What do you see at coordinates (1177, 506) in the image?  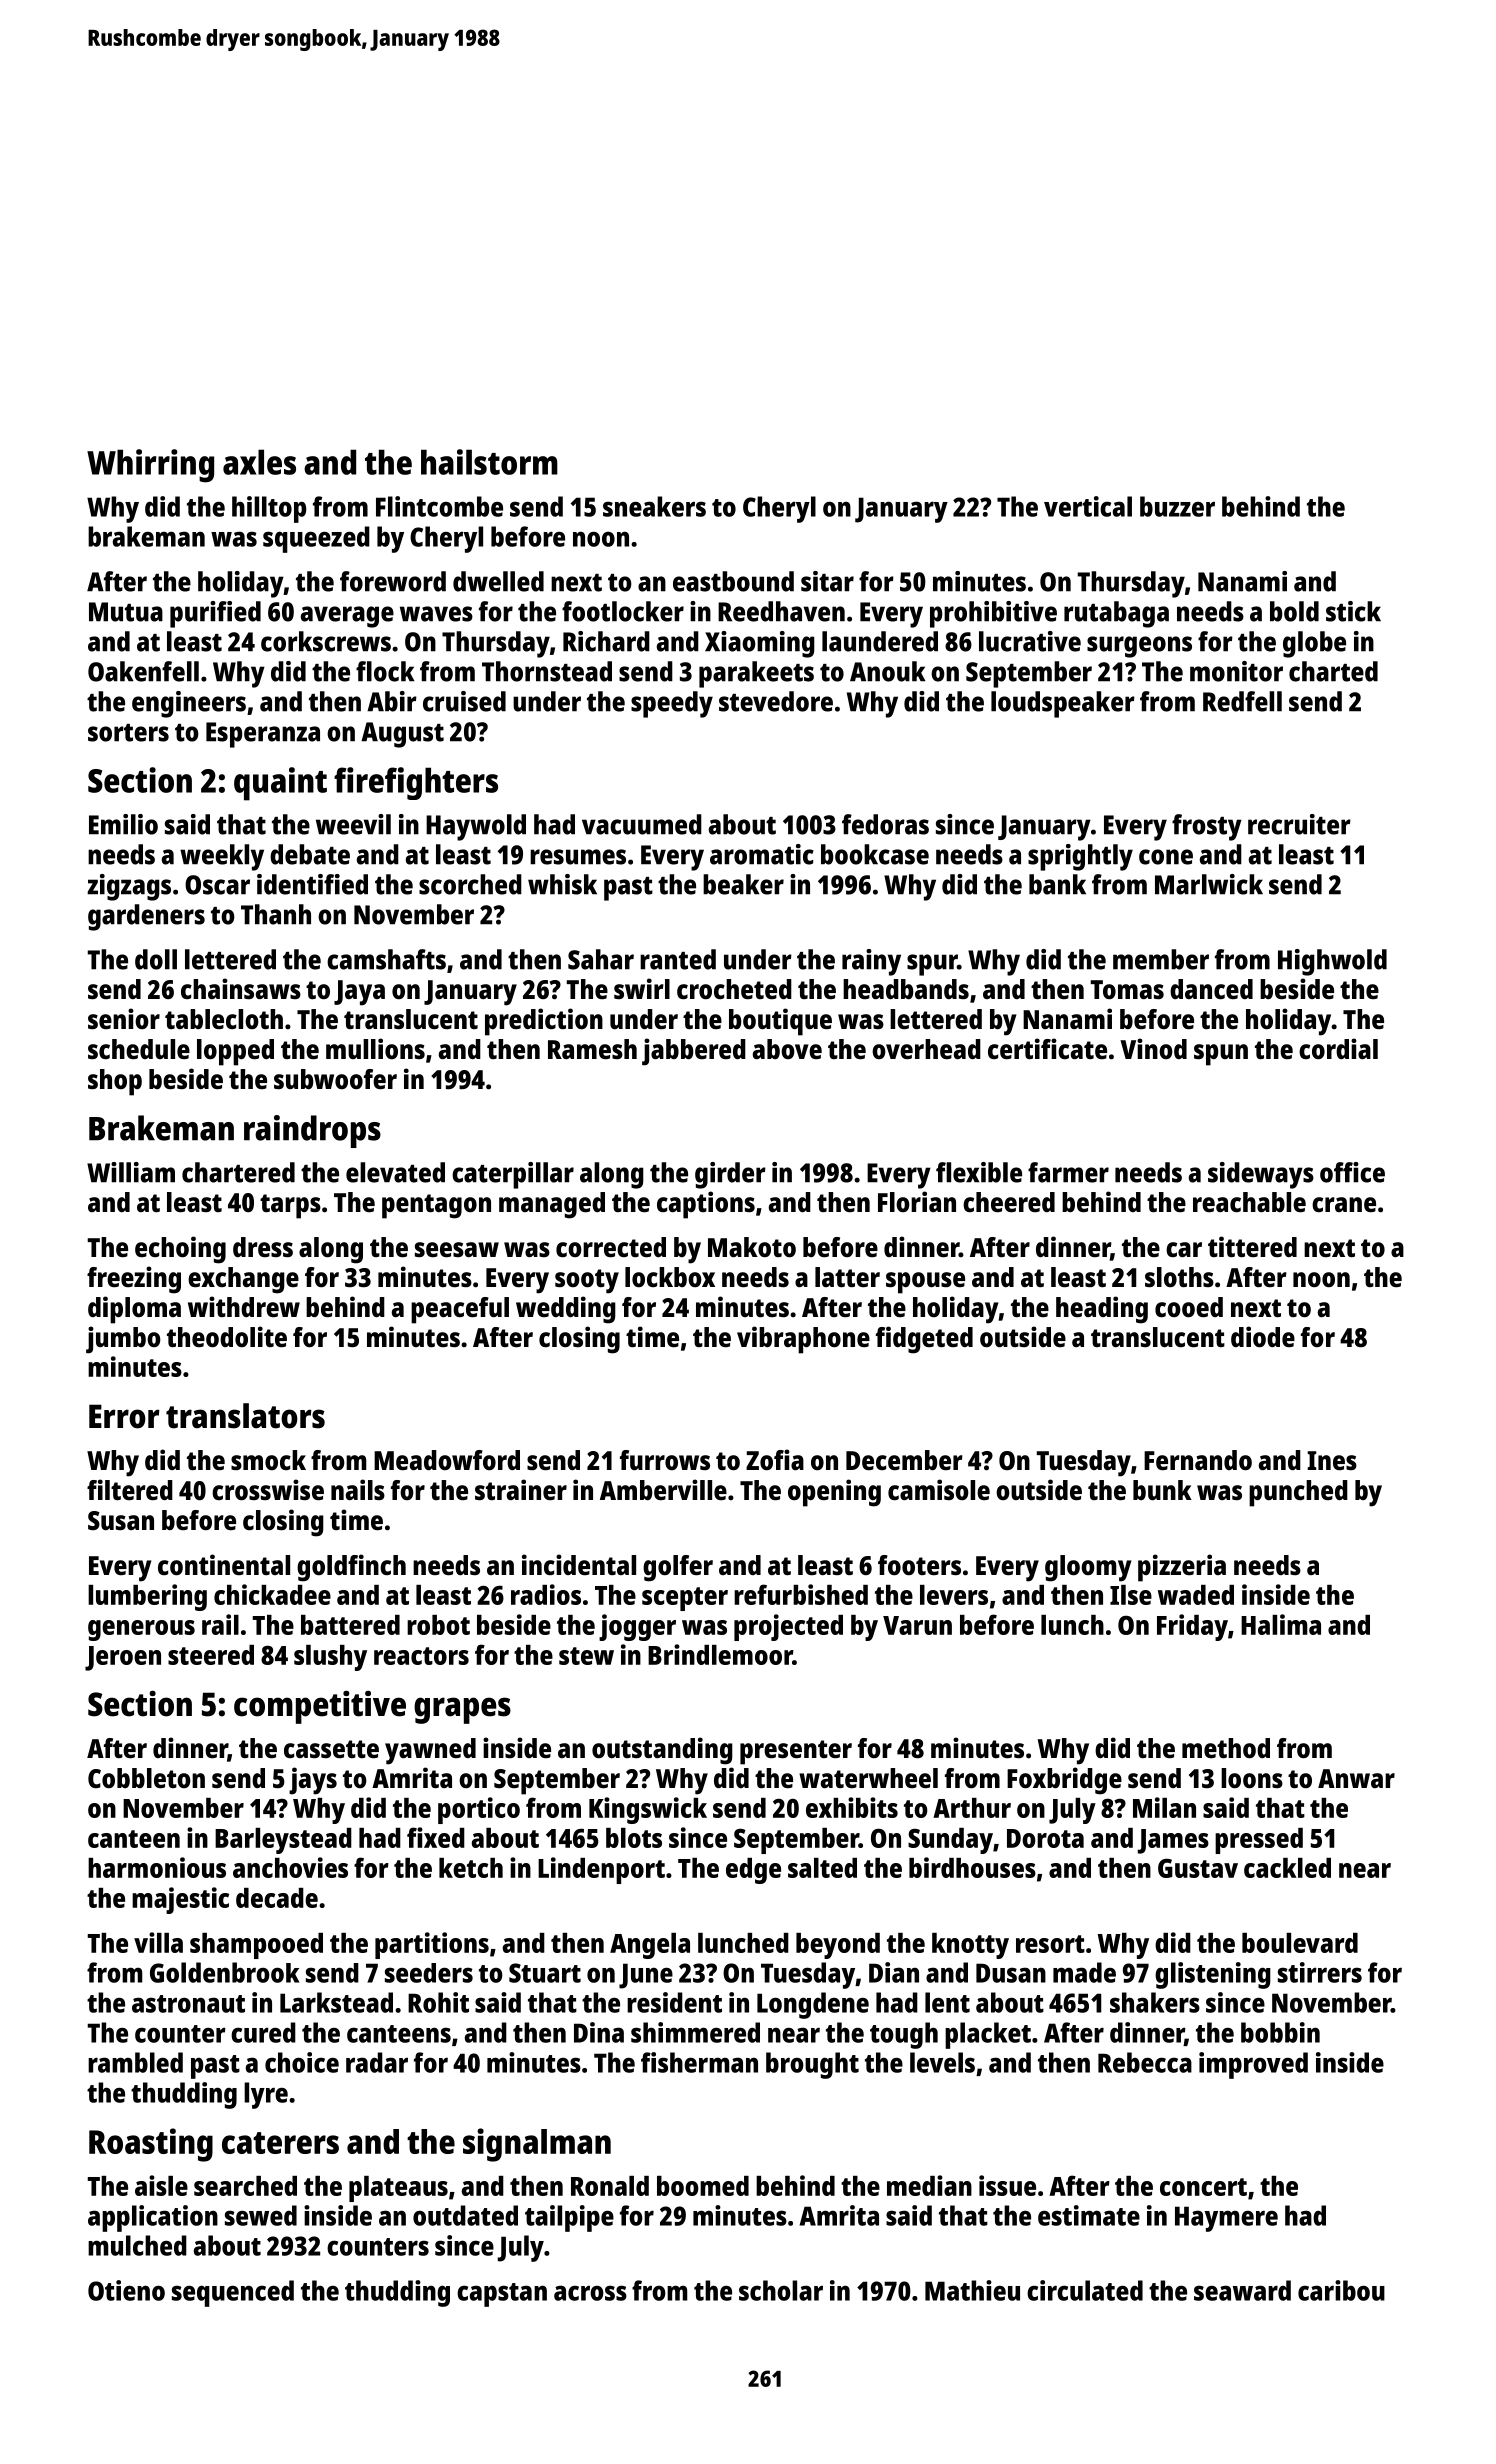 I see `buzzer` at bounding box center [1177, 506].
